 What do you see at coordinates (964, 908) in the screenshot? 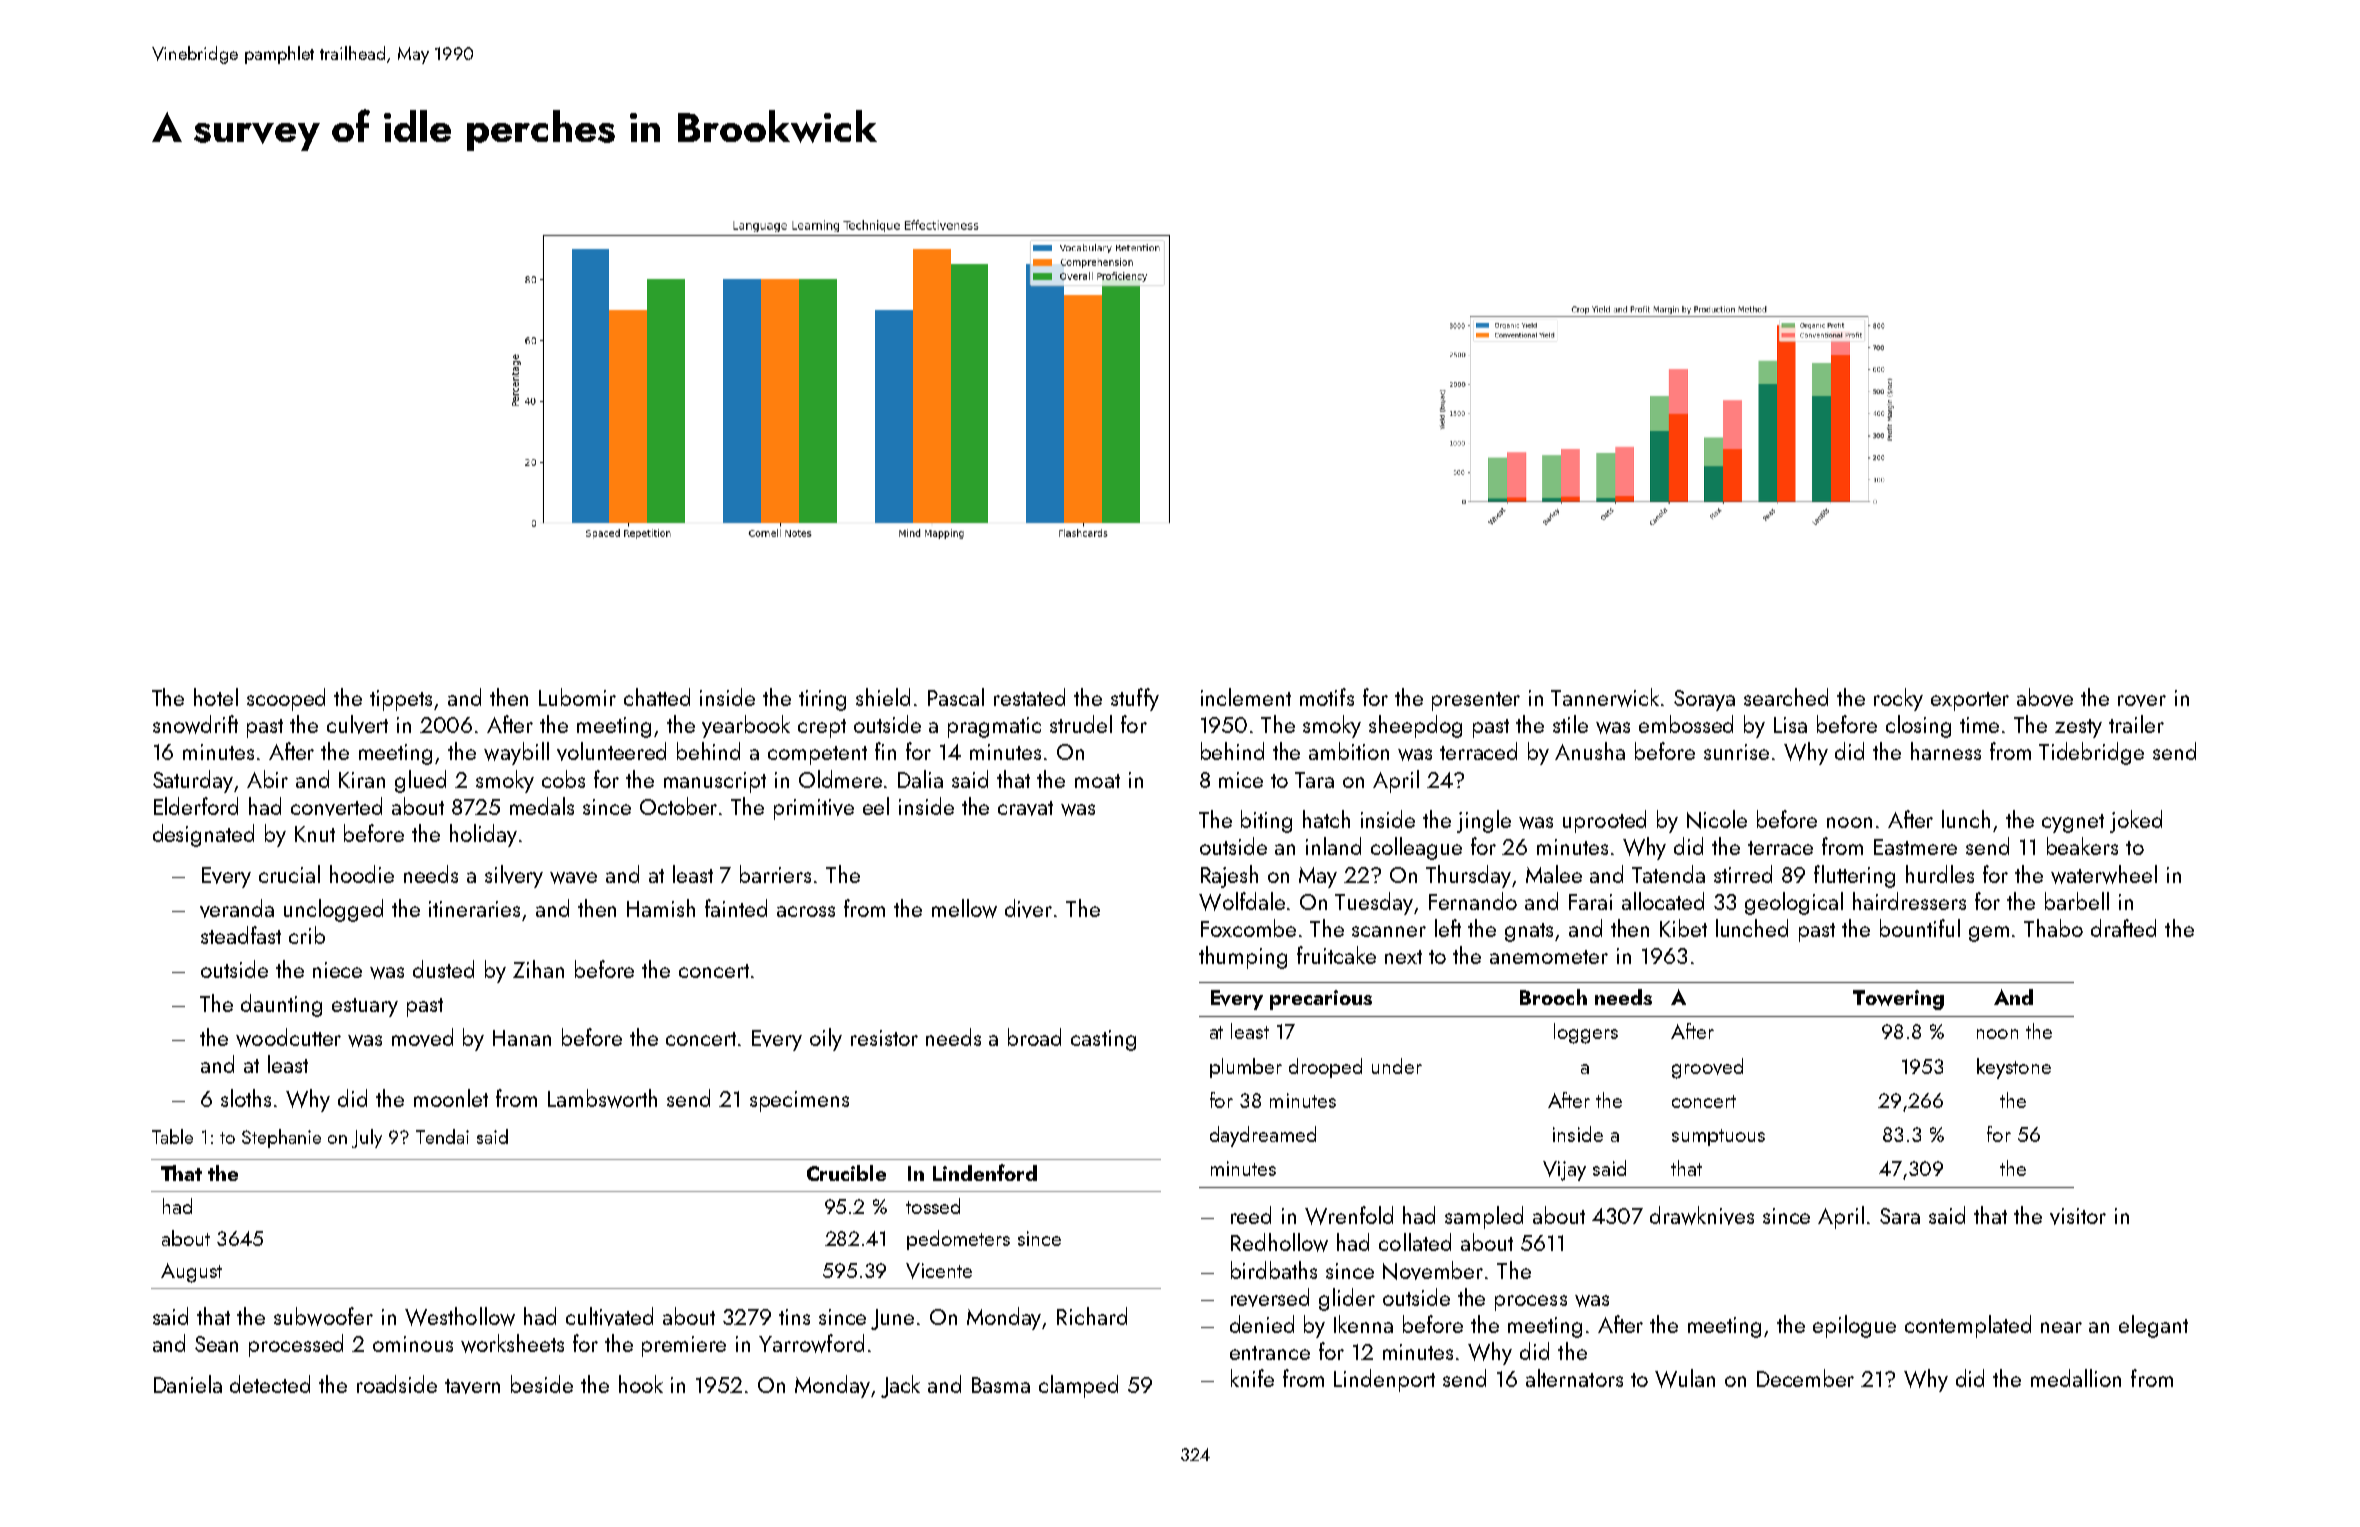
I see `mellow` at bounding box center [964, 908].
